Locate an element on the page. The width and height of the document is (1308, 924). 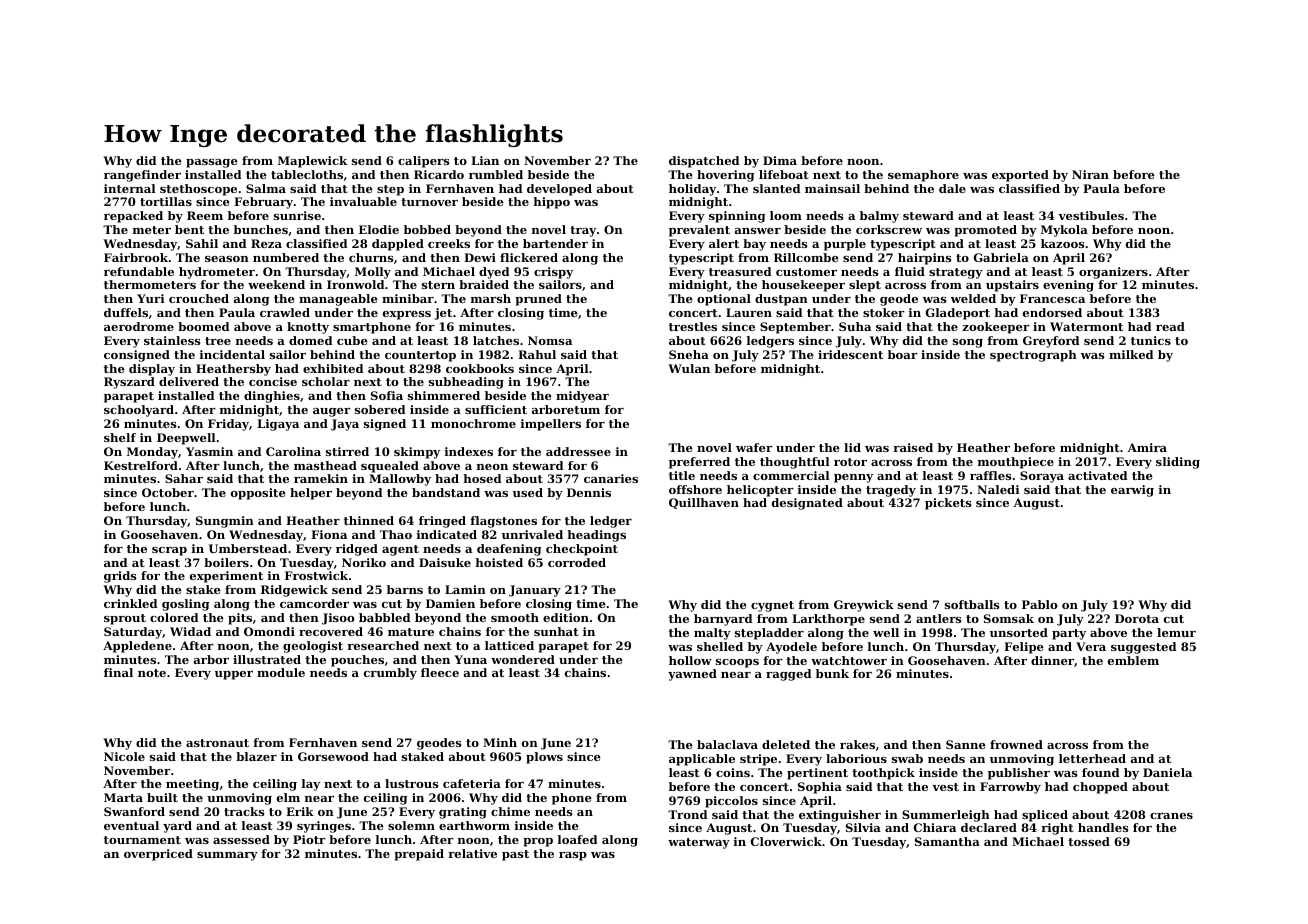
rasp is located at coordinates (573, 856).
